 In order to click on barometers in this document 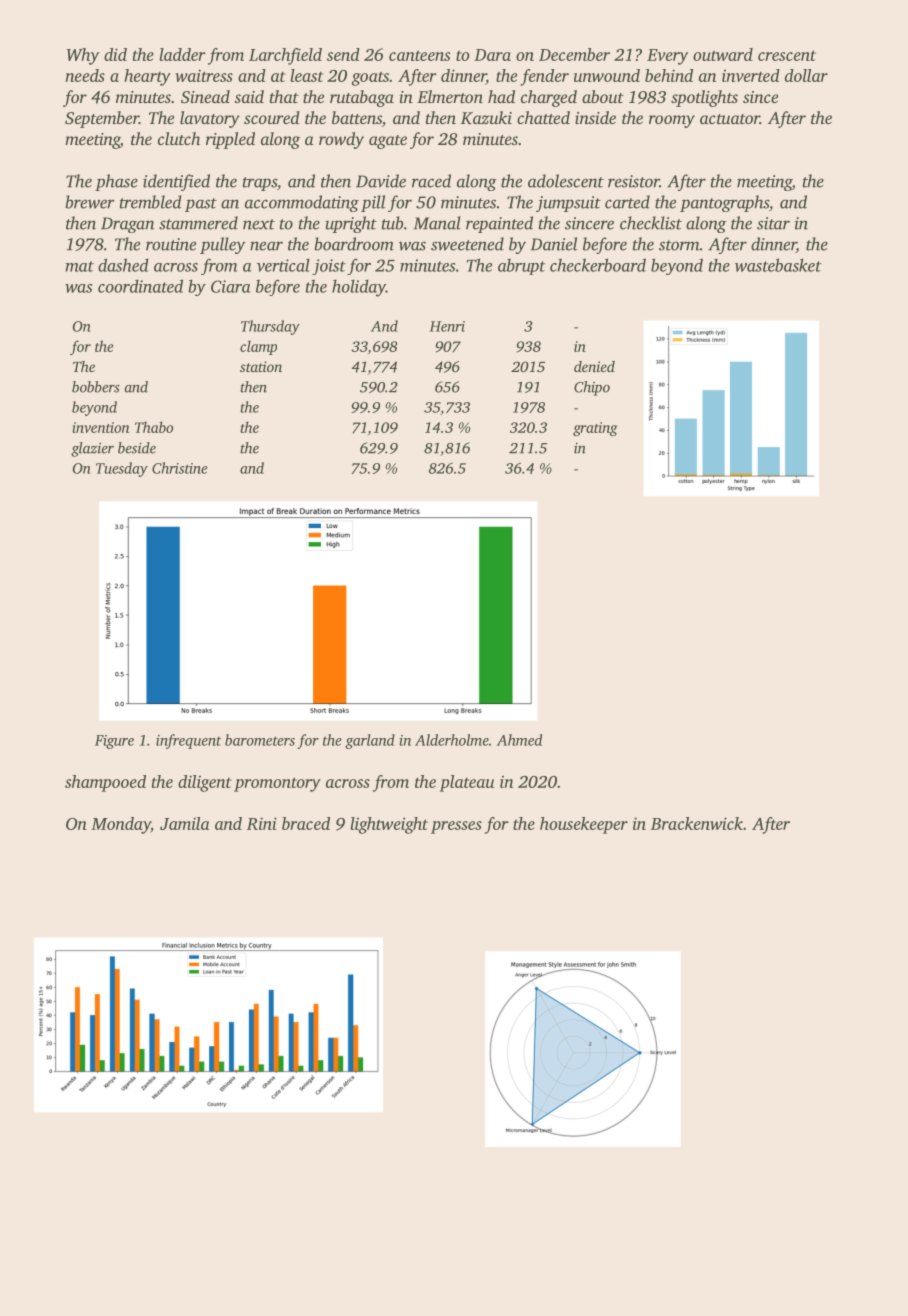, I will do `click(260, 740)`.
